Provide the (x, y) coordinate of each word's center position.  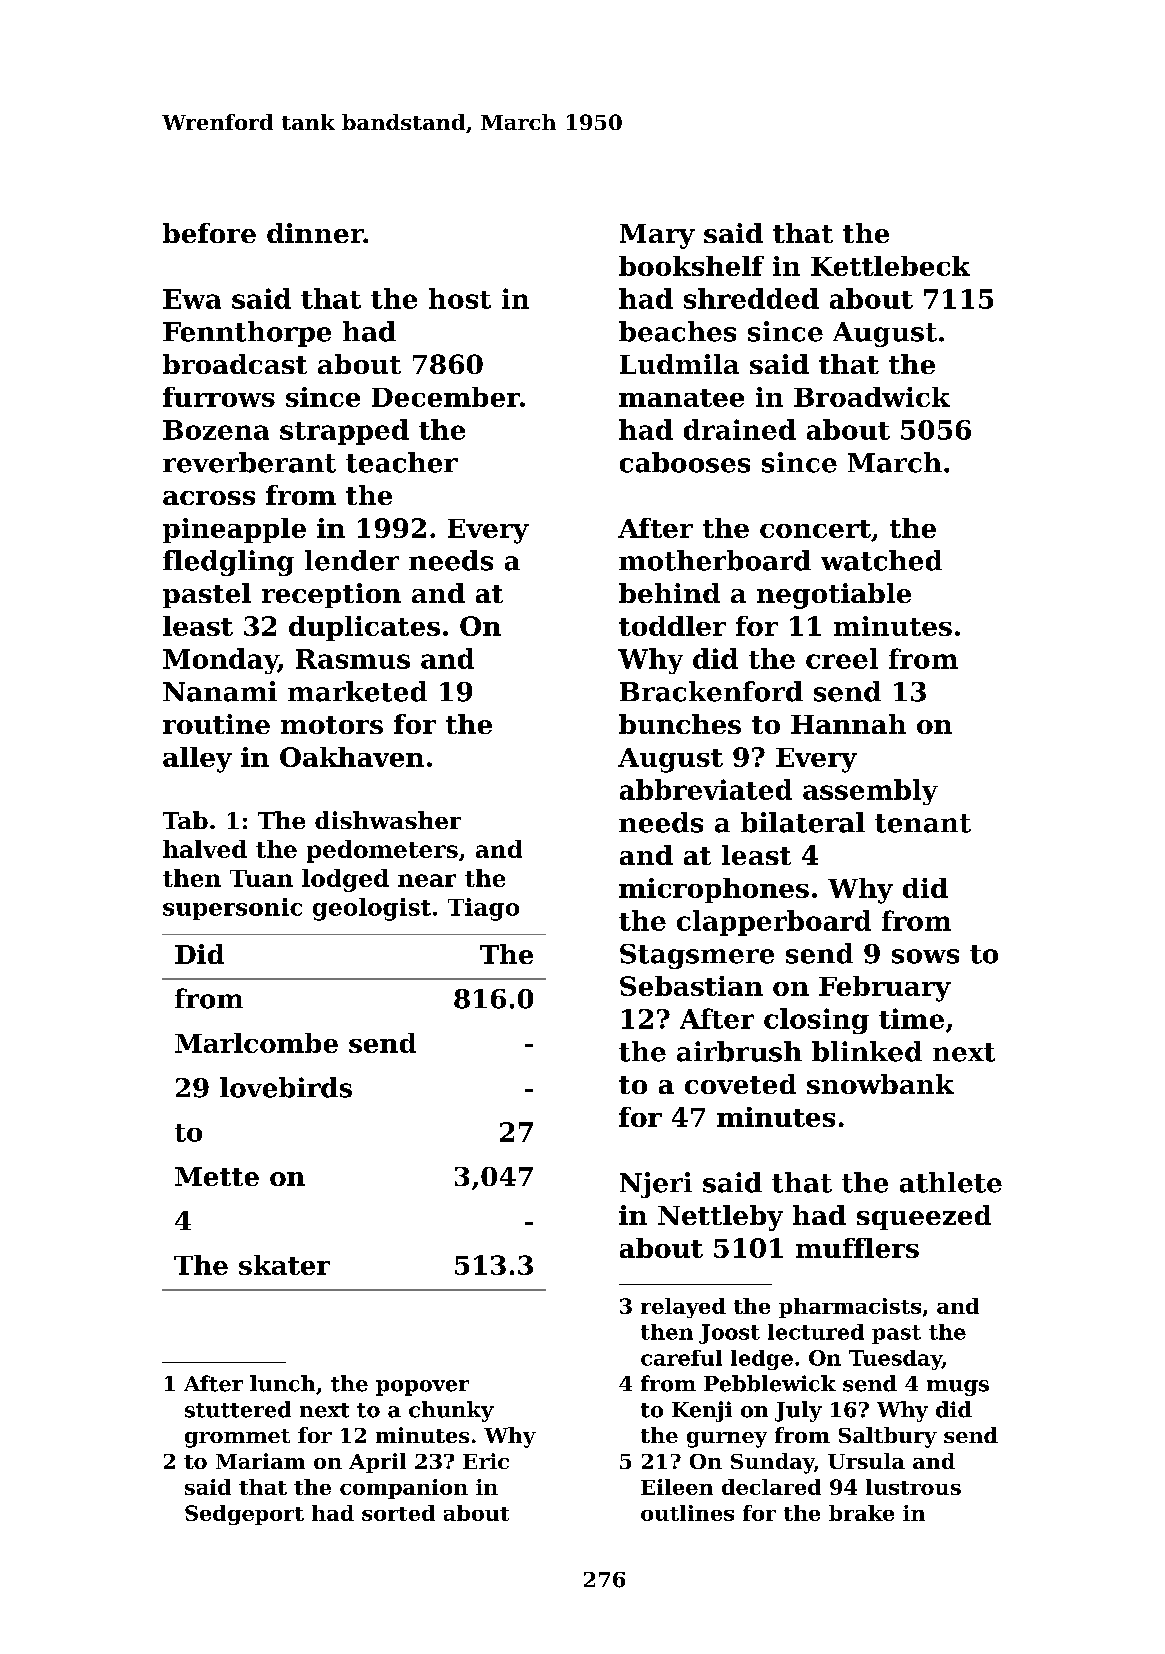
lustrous (913, 1487)
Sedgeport (244, 1515)
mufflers (857, 1248)
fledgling (228, 563)
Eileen (677, 1487)
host (460, 298)
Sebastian (691, 986)
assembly (870, 792)
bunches (680, 724)
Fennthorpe (247, 334)
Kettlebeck (890, 266)
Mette (217, 1176)
